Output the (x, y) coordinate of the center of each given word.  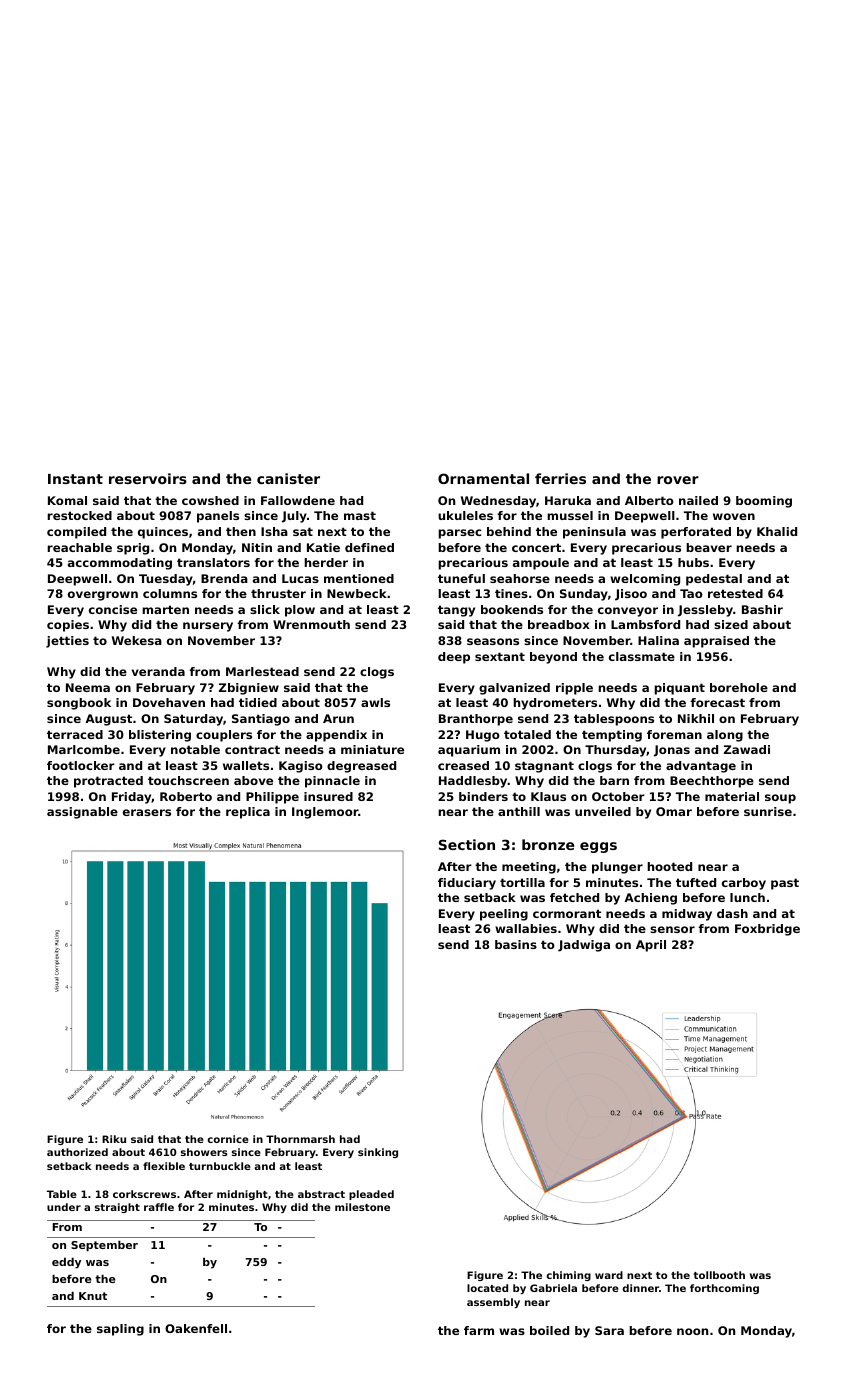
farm (479, 1330)
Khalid (777, 531)
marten (165, 609)
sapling (120, 1330)
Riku (114, 1139)
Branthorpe (476, 720)
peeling (504, 915)
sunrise (768, 811)
